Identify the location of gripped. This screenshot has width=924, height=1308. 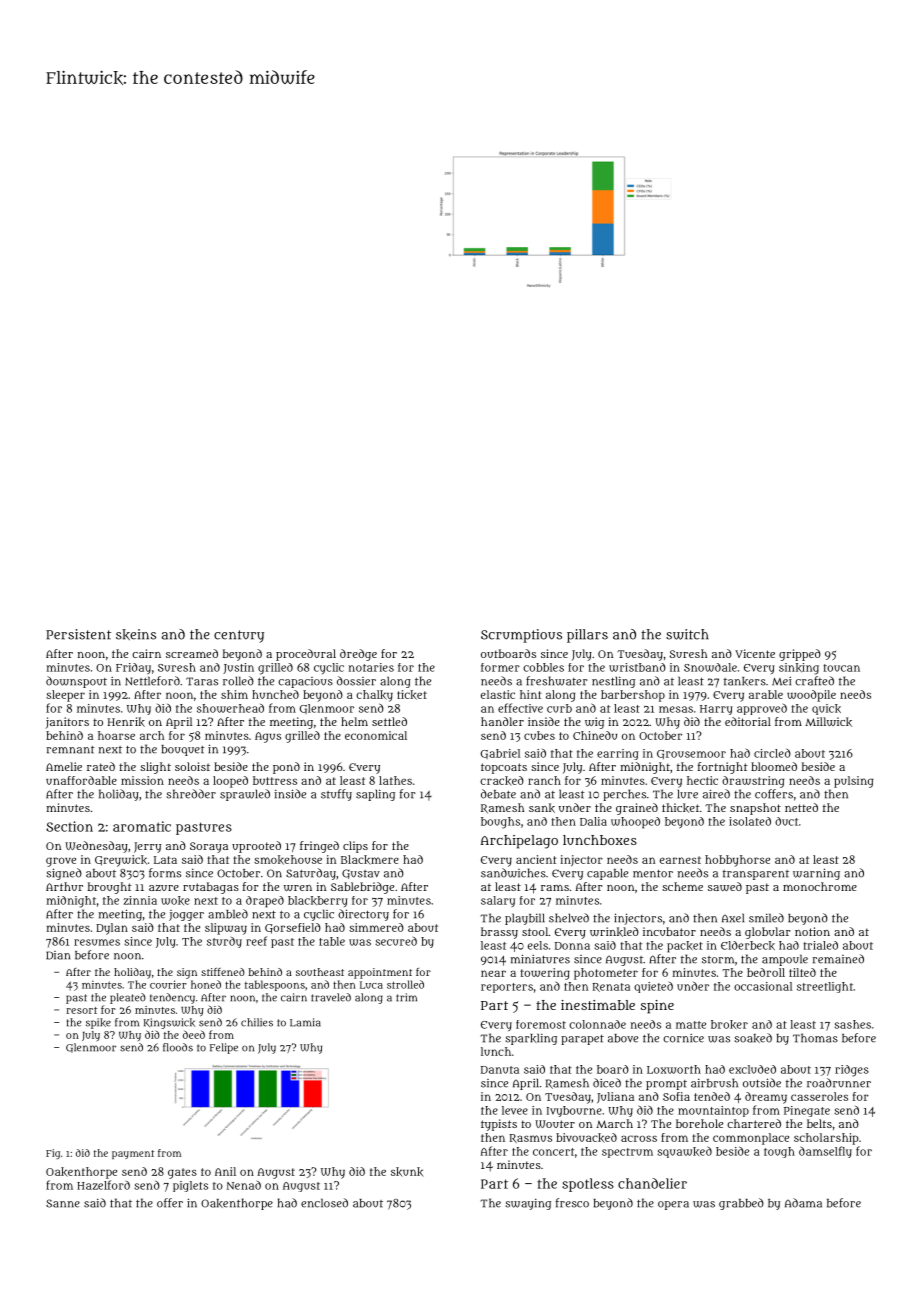
(800, 655).
